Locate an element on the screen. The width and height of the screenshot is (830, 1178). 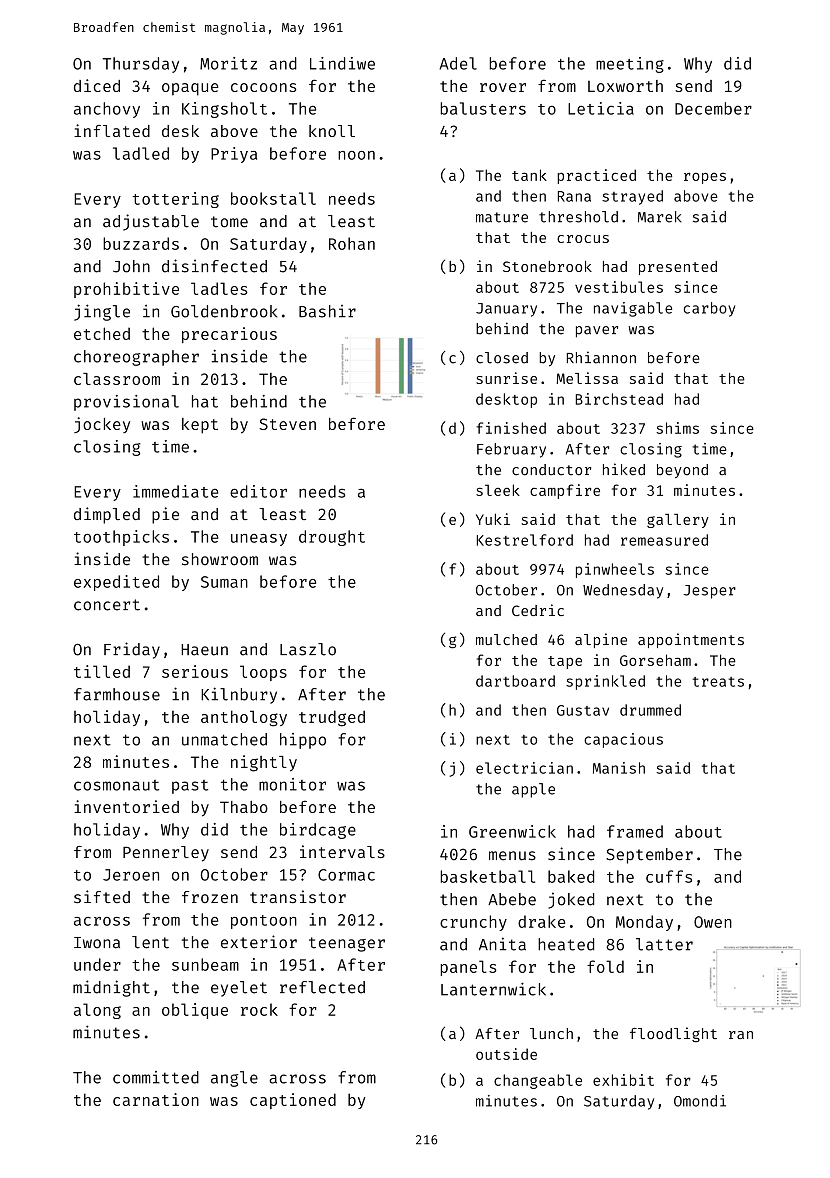
Lindiwe is located at coordinates (342, 63).
